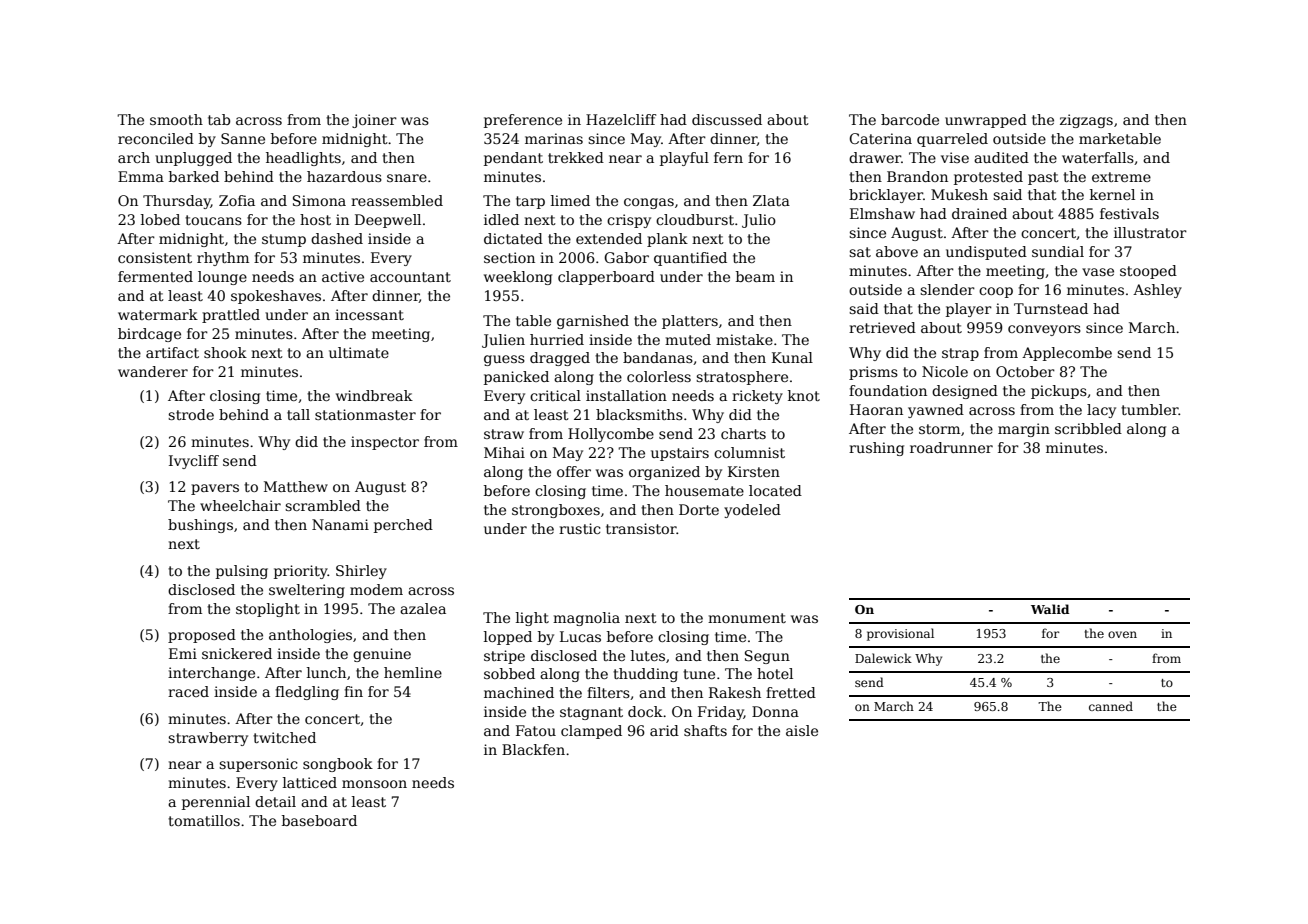  Describe the element at coordinates (1111, 706) in the image. I see `canned` at that location.
